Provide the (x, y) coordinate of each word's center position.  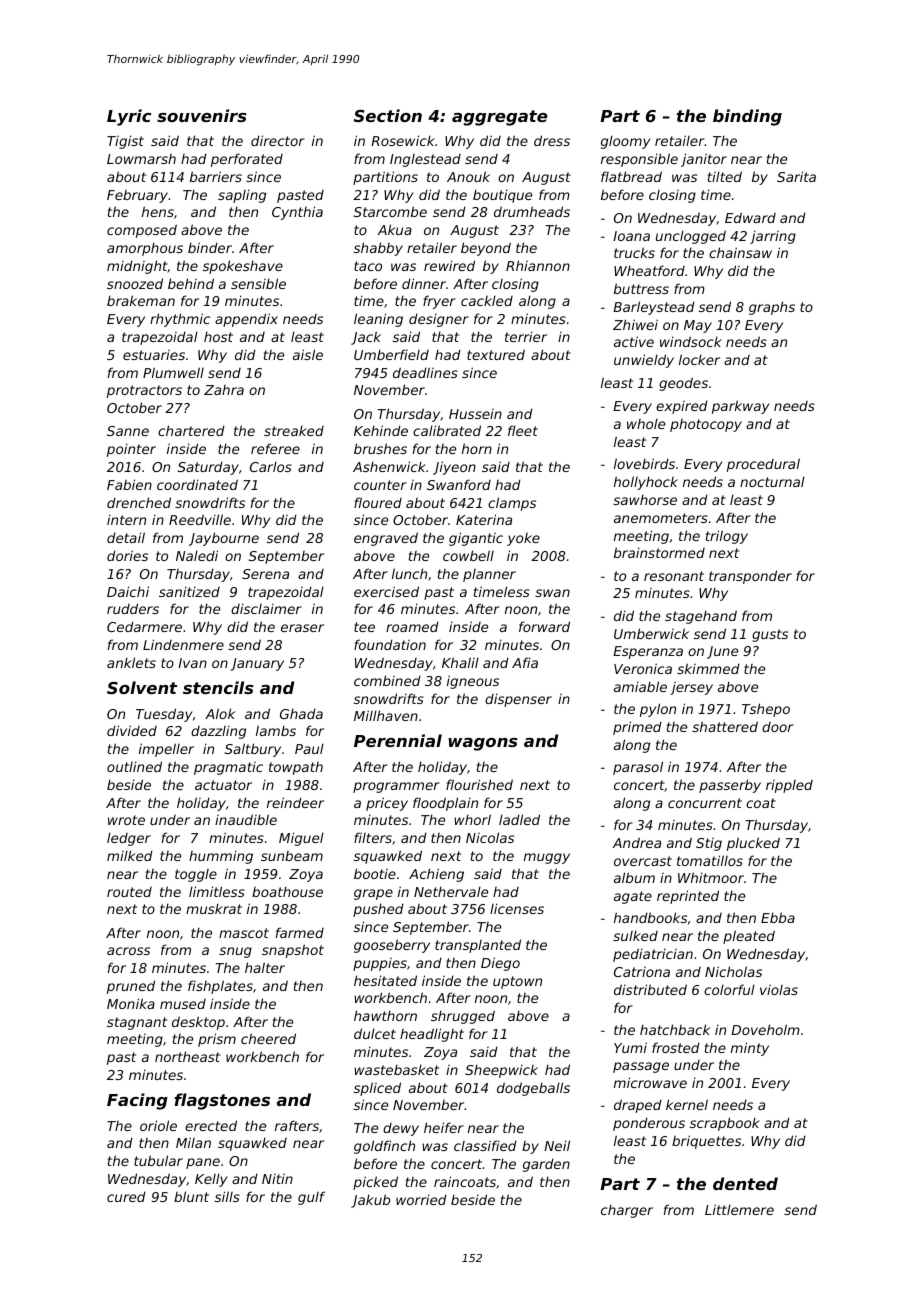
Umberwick (651, 633)
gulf (311, 1198)
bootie (375, 873)
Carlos (271, 466)
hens (158, 211)
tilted (725, 176)
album (634, 877)
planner (489, 575)
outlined (134, 766)
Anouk (468, 176)
